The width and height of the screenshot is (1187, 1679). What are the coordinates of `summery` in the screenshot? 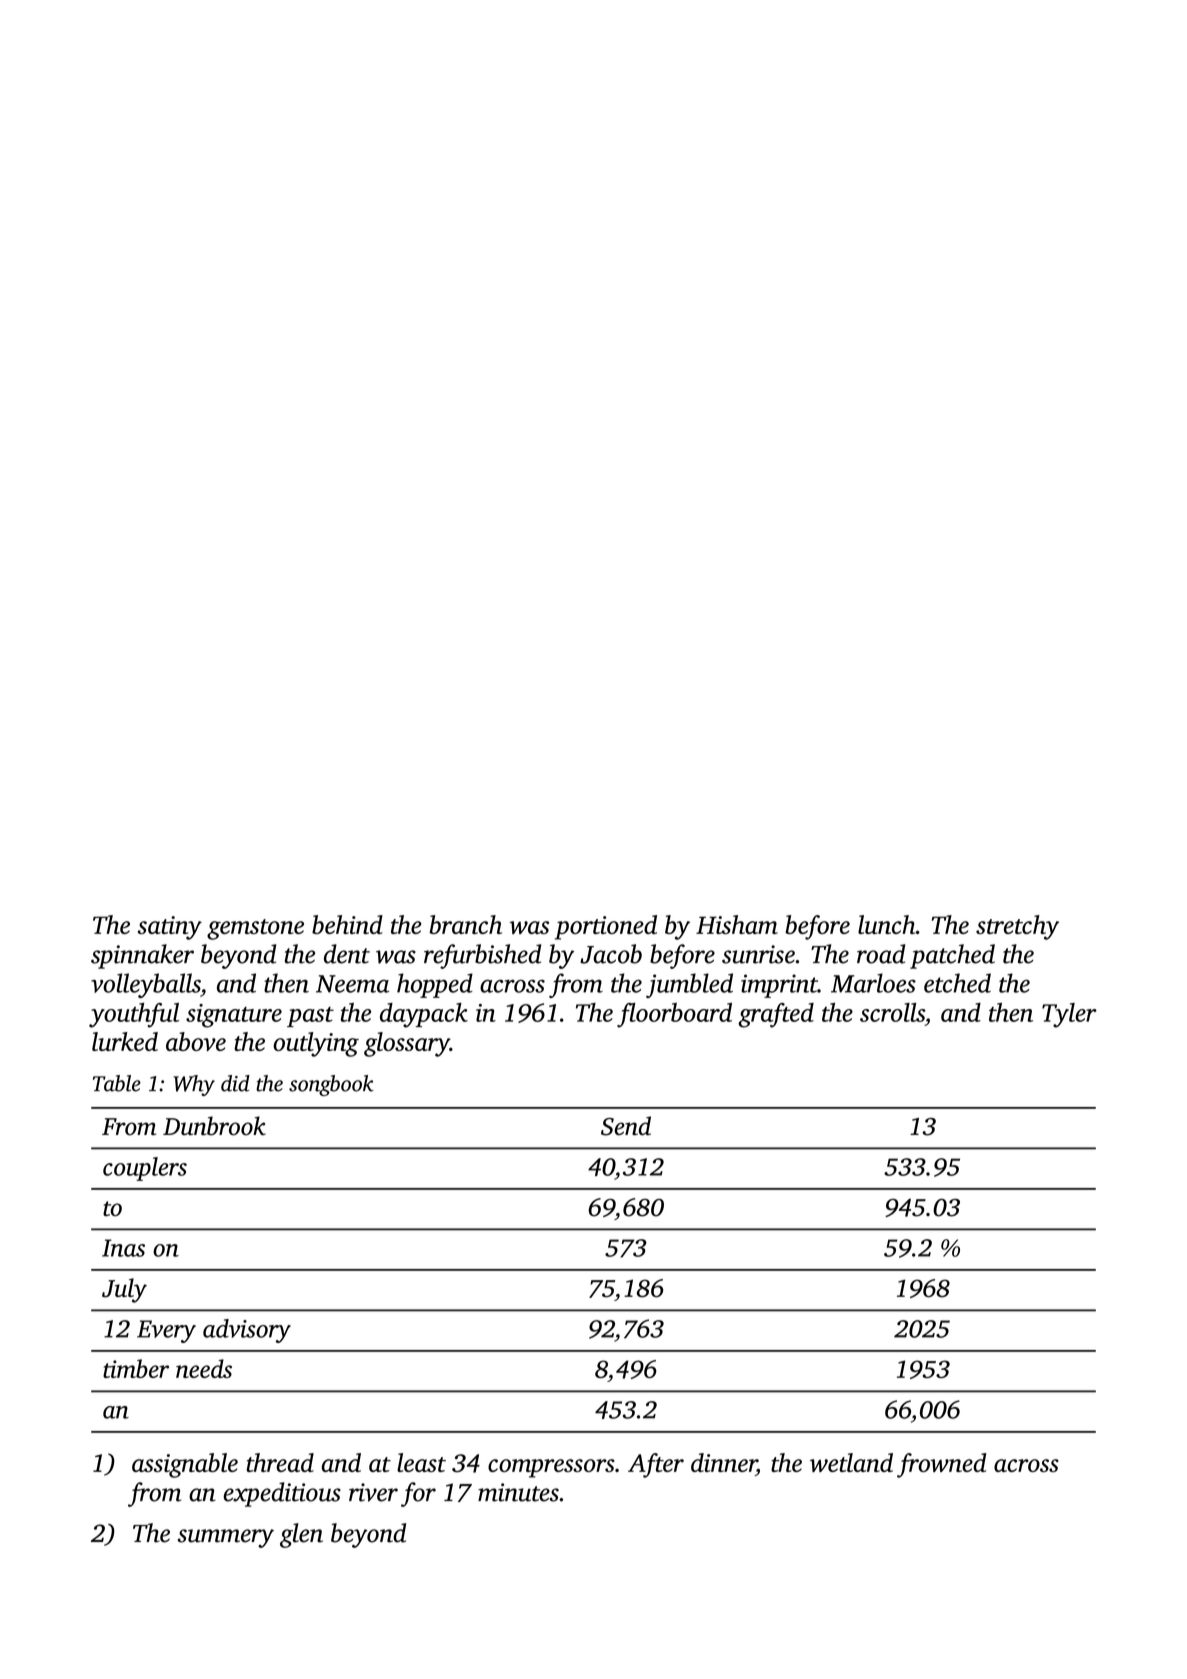 It's located at (226, 1538).
